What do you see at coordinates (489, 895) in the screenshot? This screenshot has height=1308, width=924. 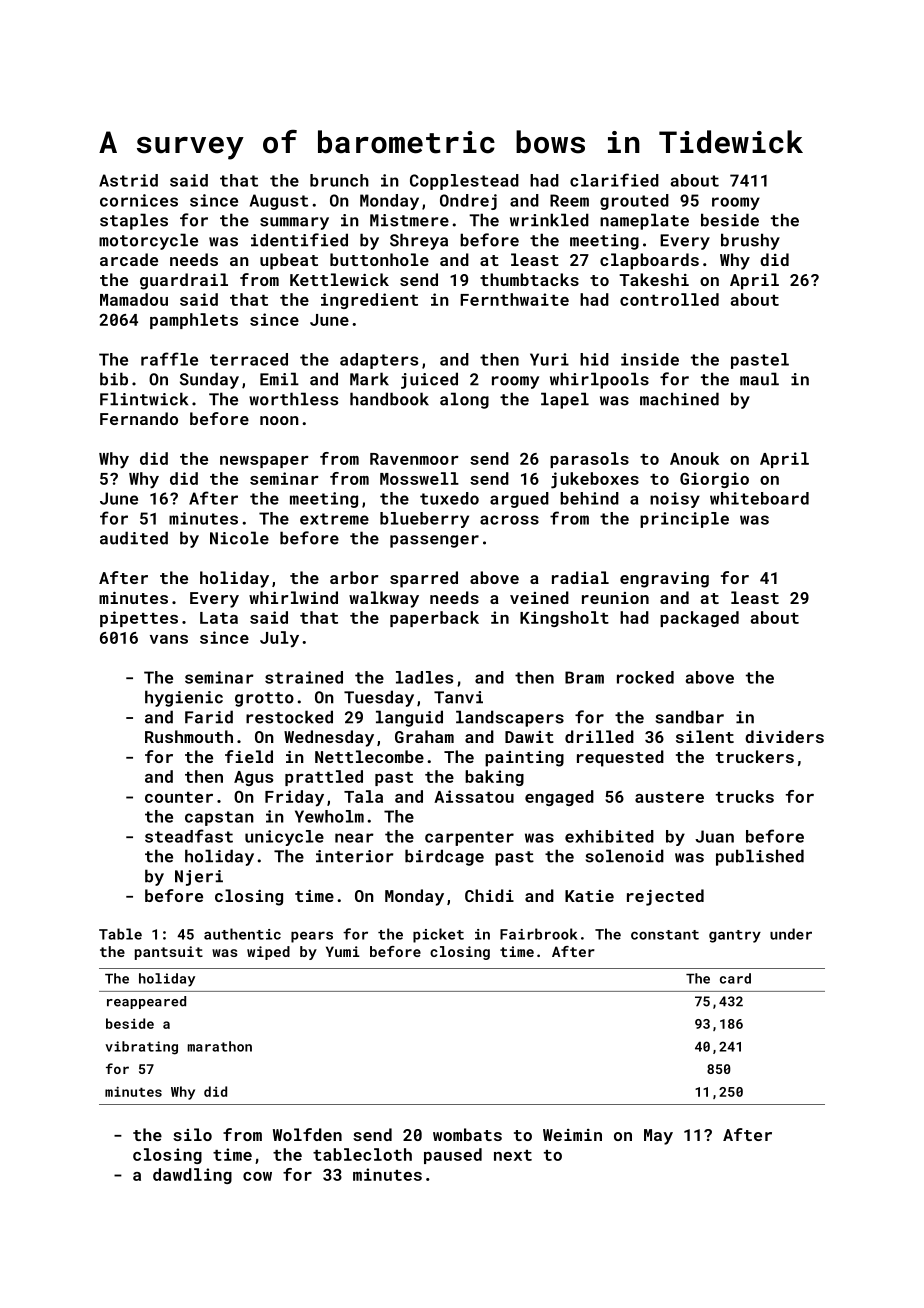 I see `Chidi` at bounding box center [489, 895].
